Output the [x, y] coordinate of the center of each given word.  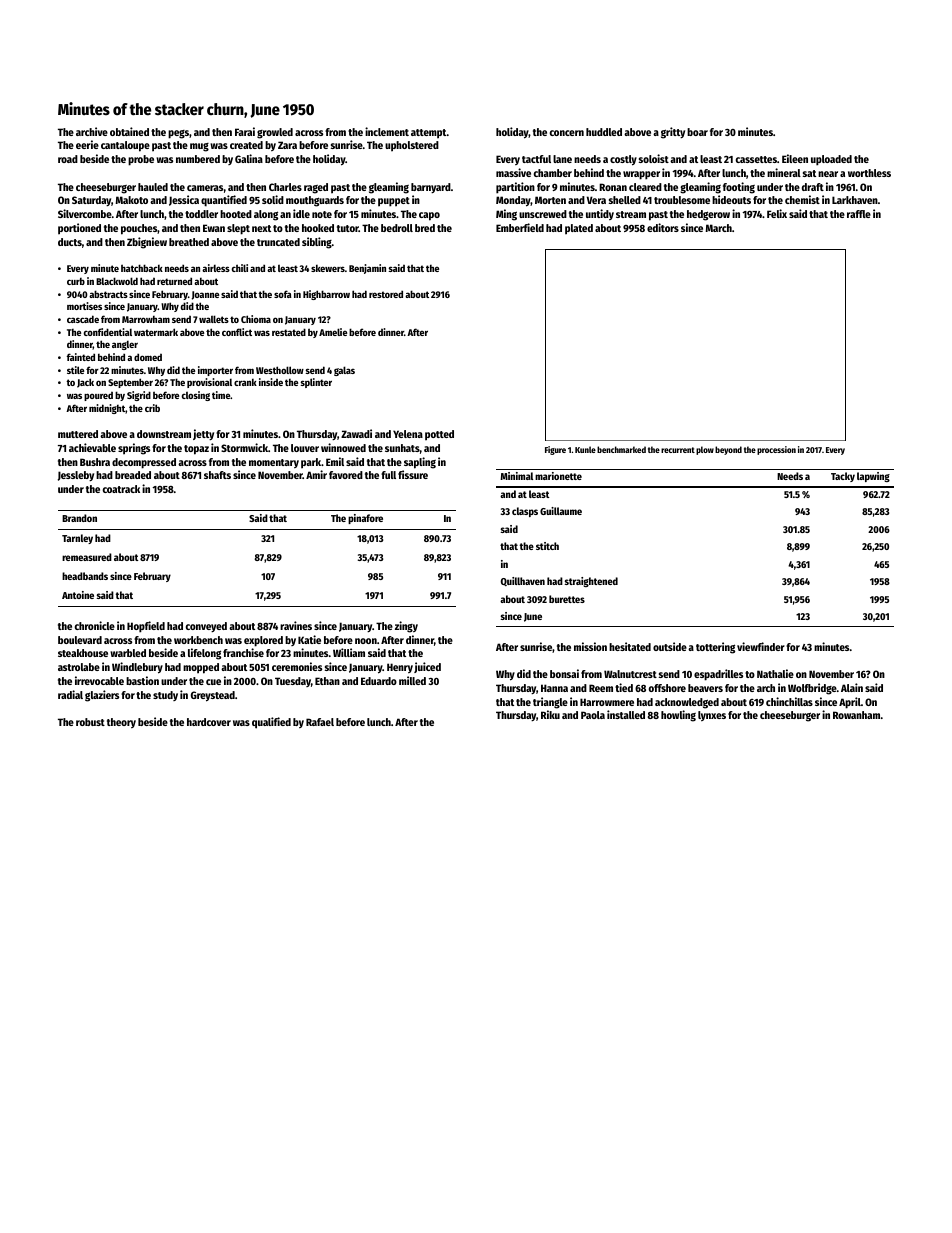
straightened [591, 582]
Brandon [79, 518]
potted [439, 435]
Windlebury [137, 668]
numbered [198, 159]
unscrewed [543, 214]
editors [663, 227]
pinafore [365, 519]
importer [215, 371]
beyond [728, 450]
